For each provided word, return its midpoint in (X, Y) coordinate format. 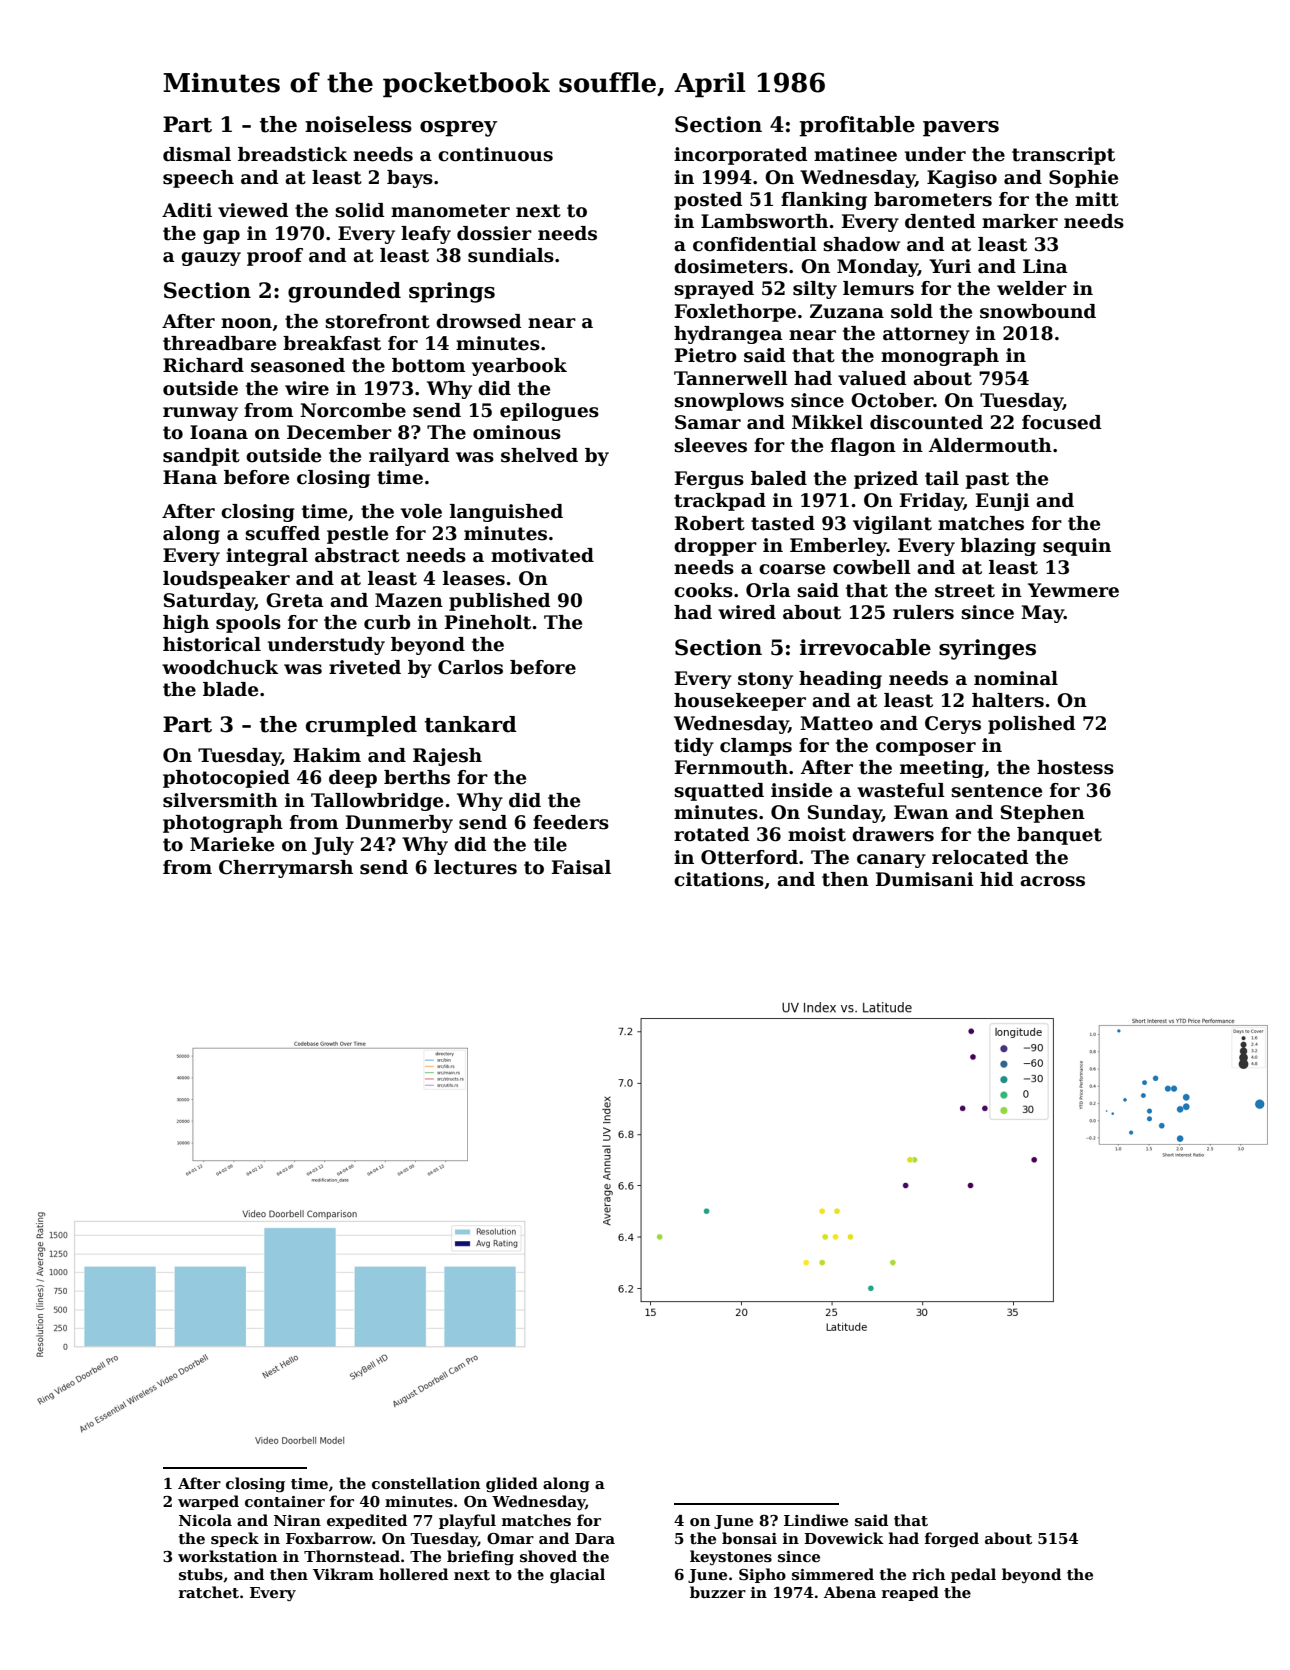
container (285, 1501)
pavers (961, 129)
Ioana (219, 432)
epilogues (549, 412)
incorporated (740, 156)
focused (1061, 422)
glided (512, 1485)
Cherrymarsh (286, 869)
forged (952, 1540)
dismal (197, 154)
